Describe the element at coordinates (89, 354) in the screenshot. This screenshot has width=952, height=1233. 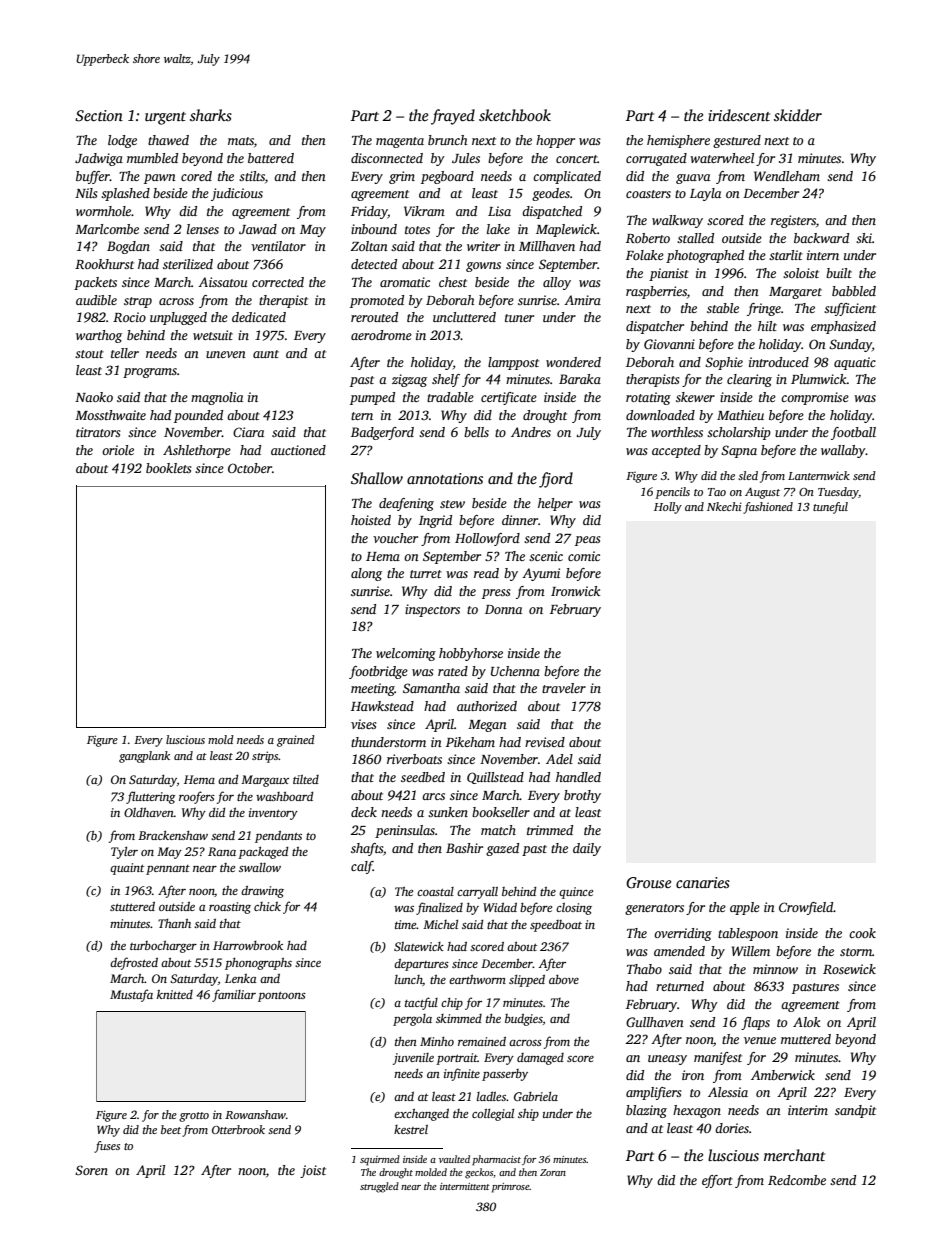
I see `stout` at that location.
